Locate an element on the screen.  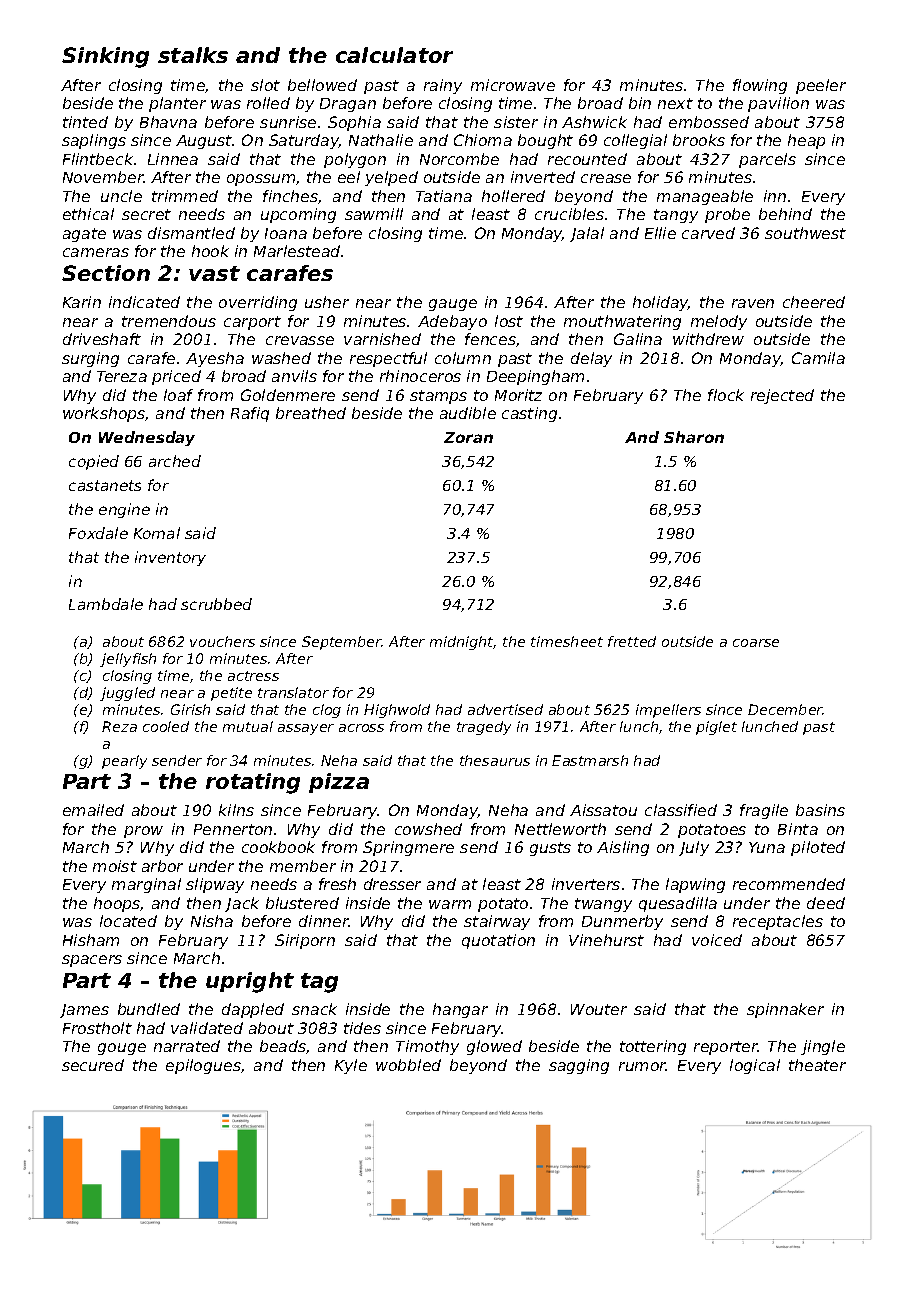
Timothy is located at coordinates (427, 1047).
